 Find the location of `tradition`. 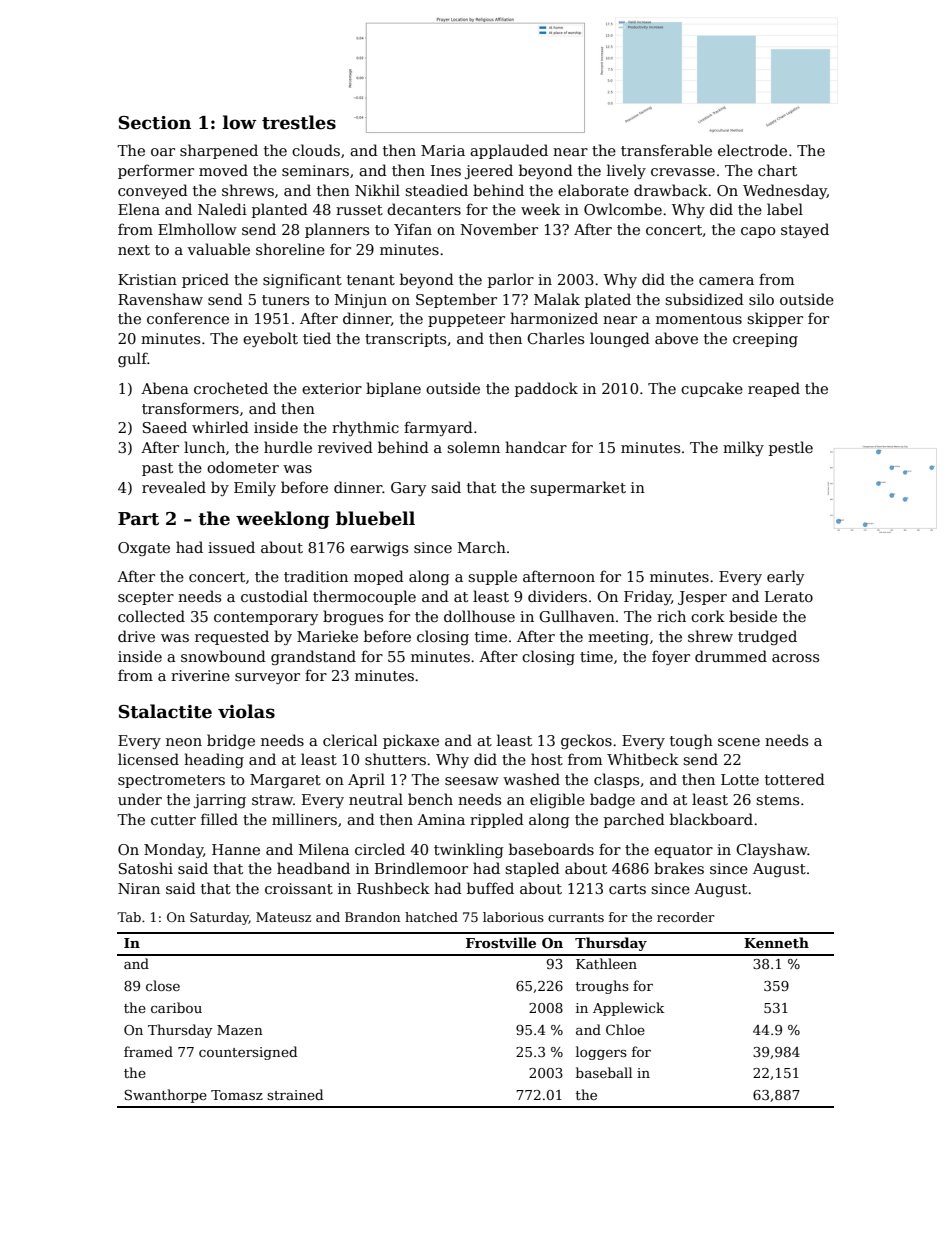

tradition is located at coordinates (316, 576).
